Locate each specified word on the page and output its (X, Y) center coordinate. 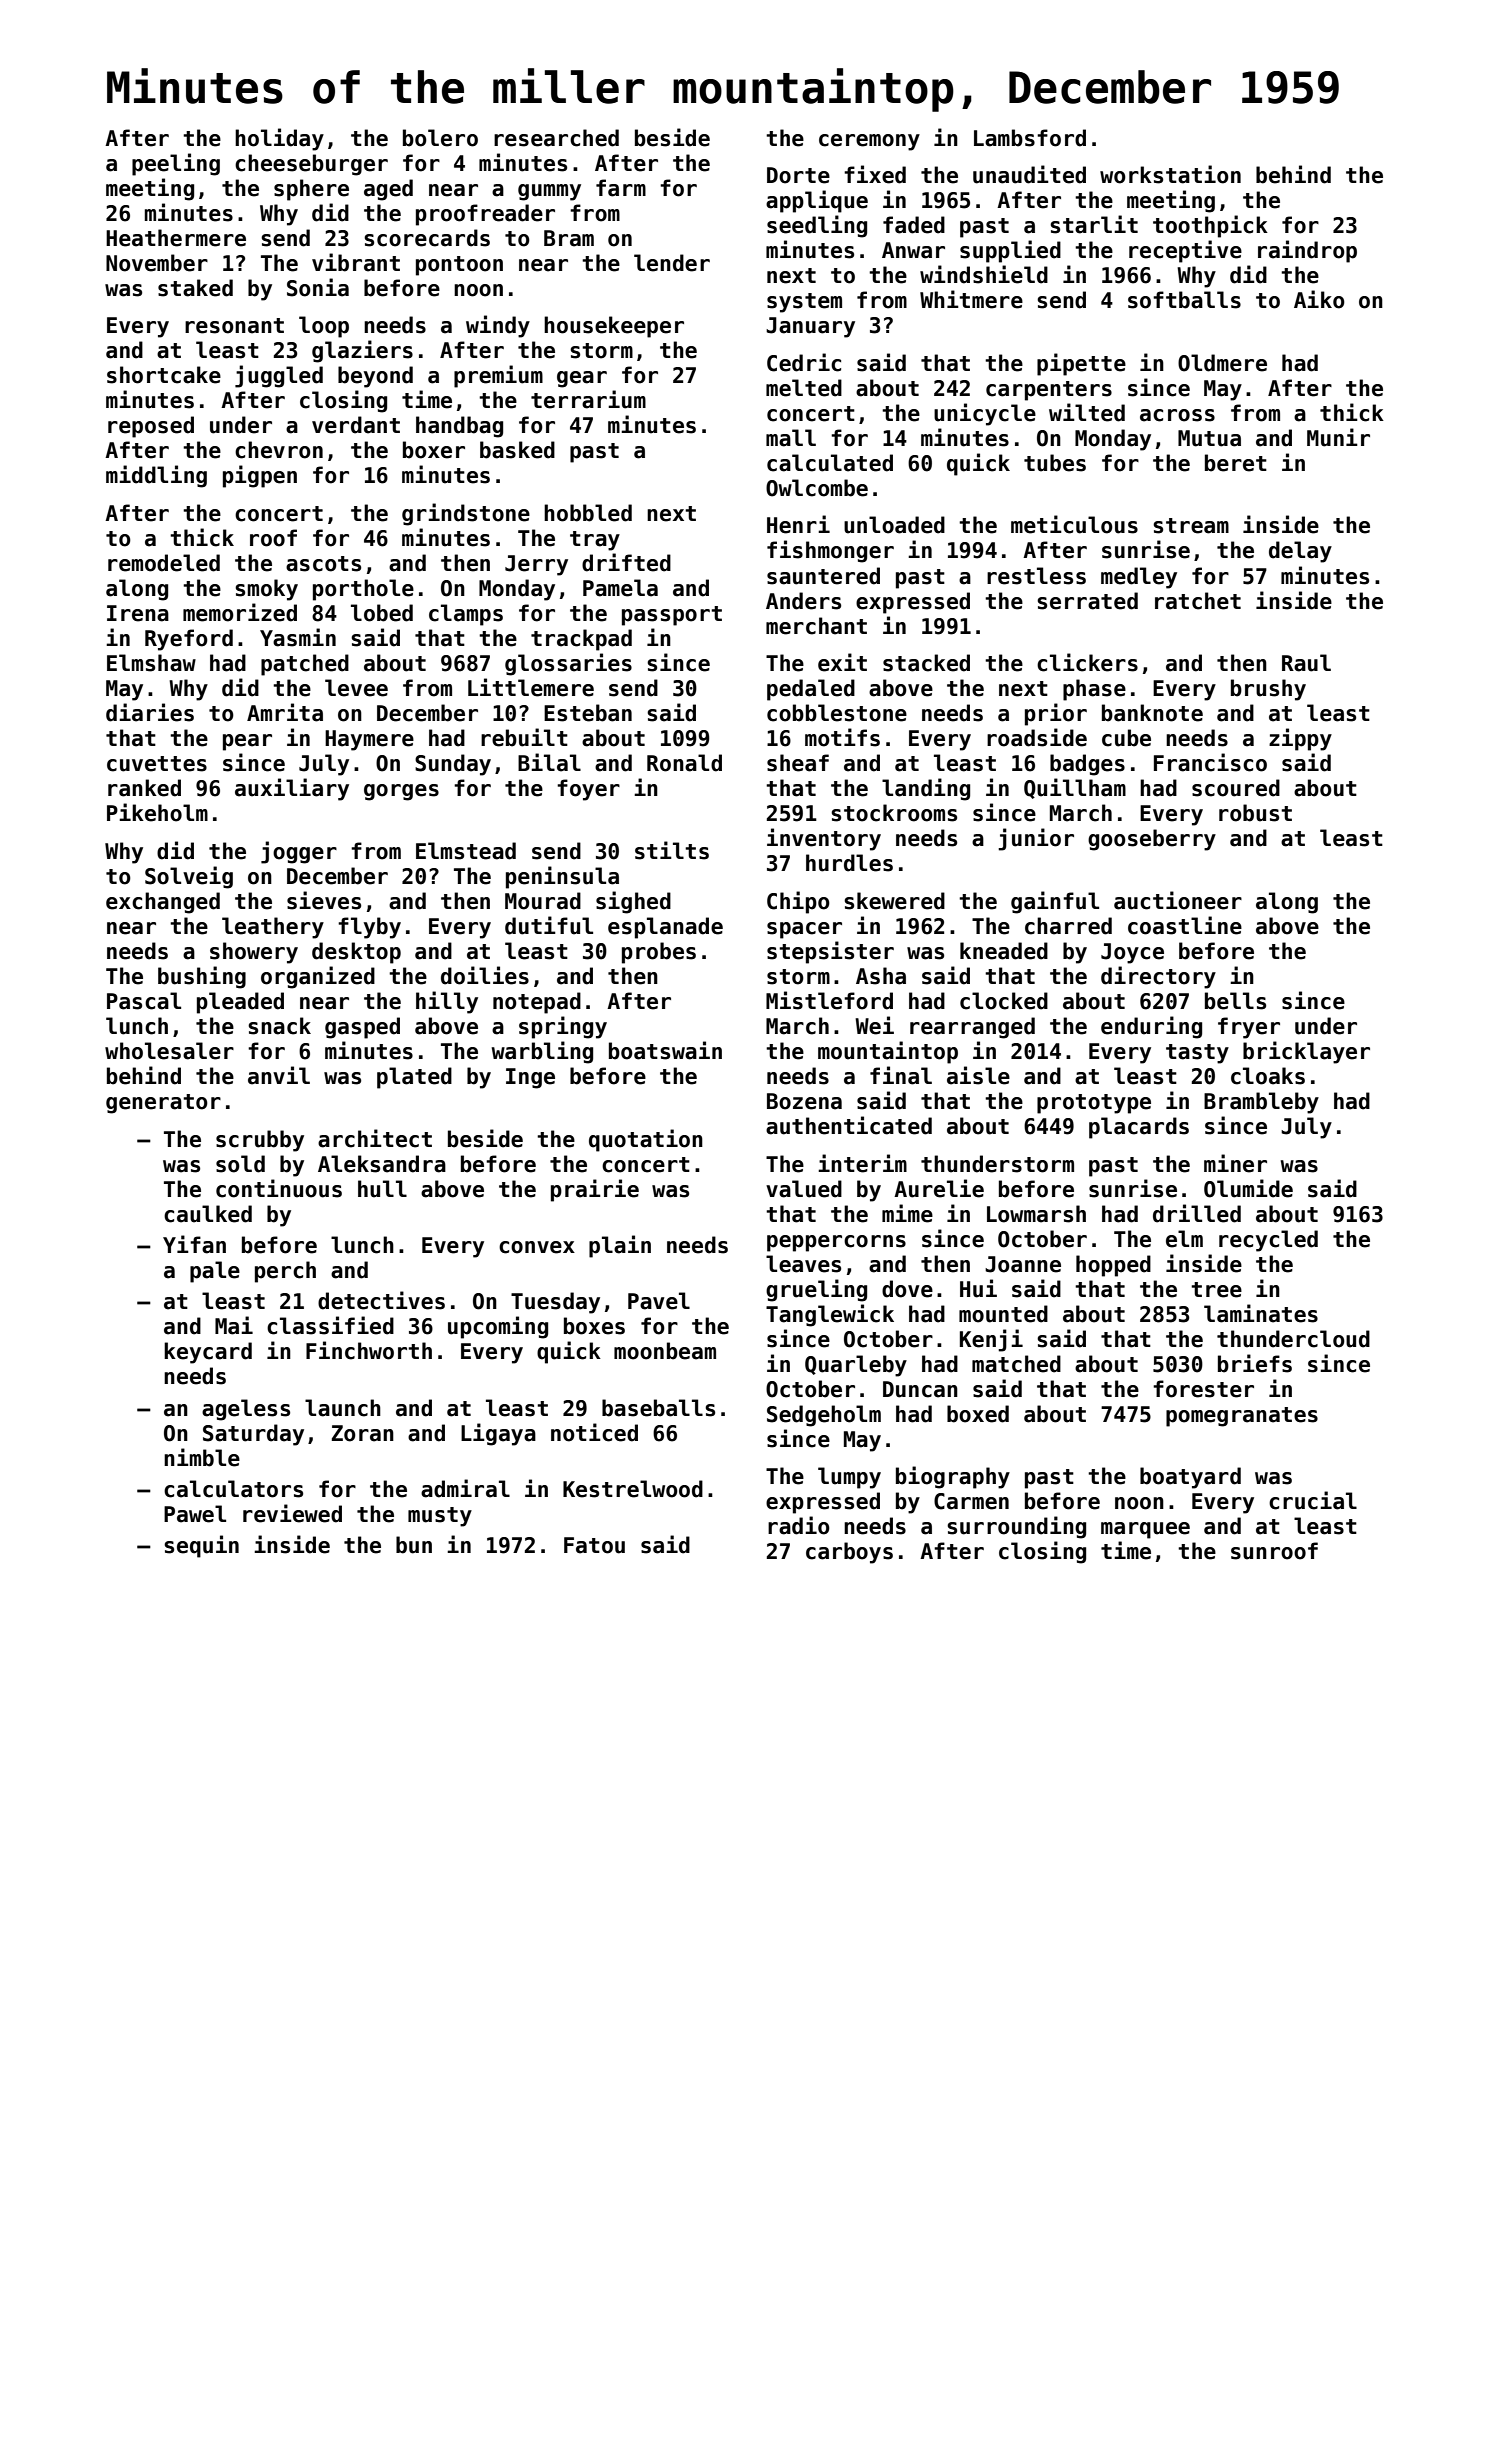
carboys (849, 1553)
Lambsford (1030, 138)
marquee (1145, 1530)
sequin (201, 1546)
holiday (279, 139)
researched (556, 138)
